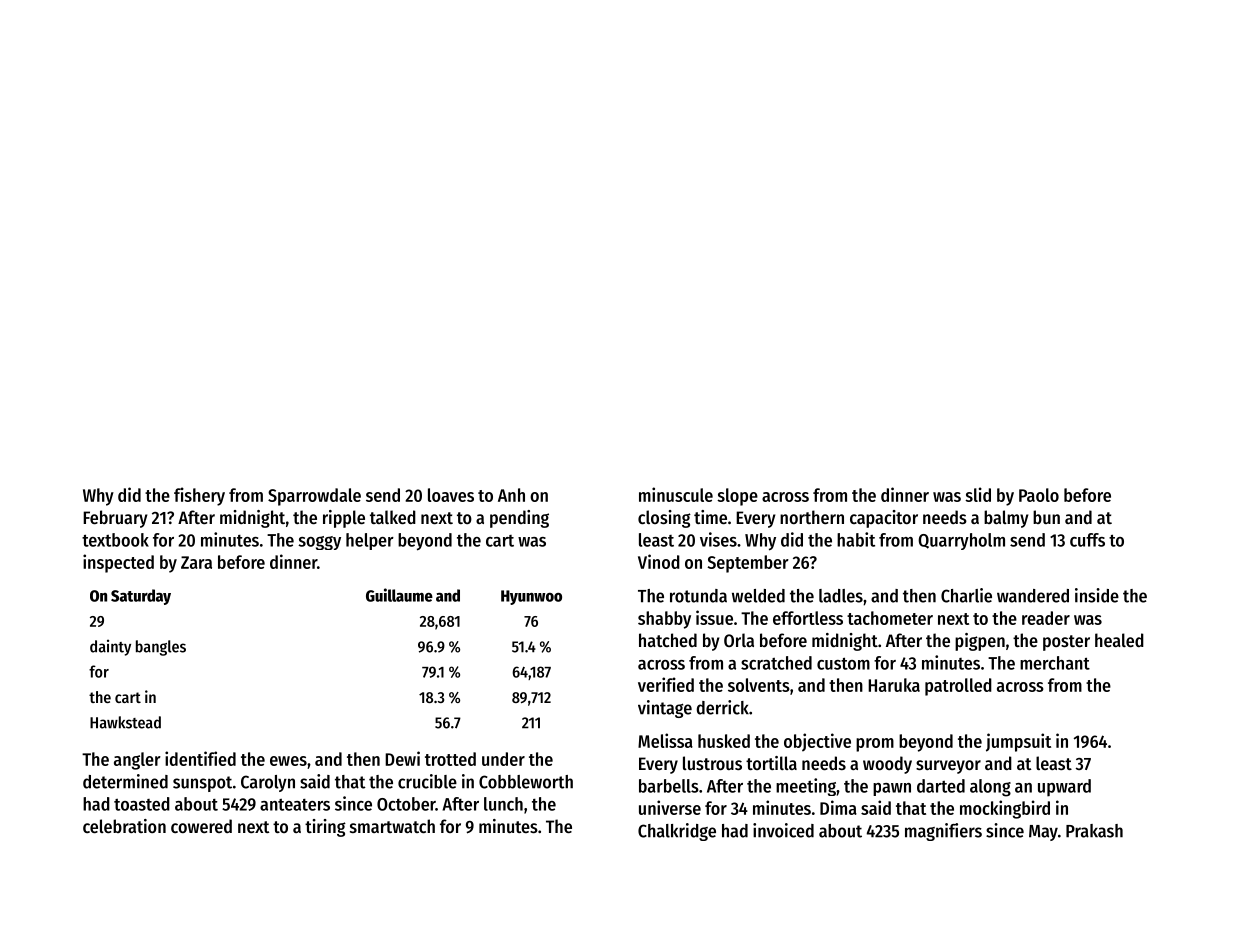 The height and width of the screenshot is (952, 1233). What do you see at coordinates (783, 830) in the screenshot?
I see `invoiced` at bounding box center [783, 830].
